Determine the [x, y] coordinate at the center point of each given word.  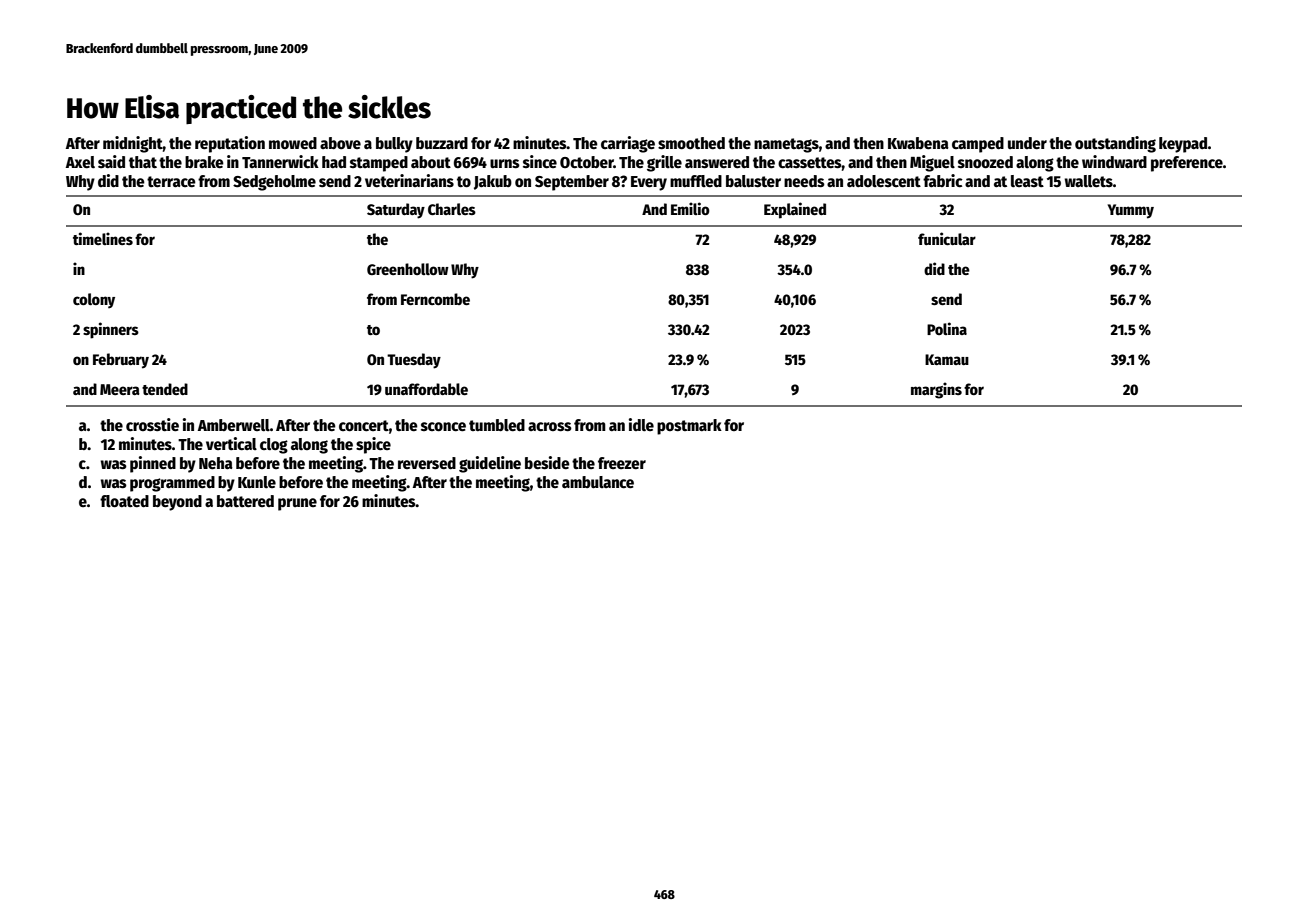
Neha [216, 463]
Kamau [947, 359]
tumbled [497, 425]
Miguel [932, 163]
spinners [111, 330]
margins [936, 390]
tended [165, 389]
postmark [689, 427]
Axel [80, 162]
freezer [622, 463]
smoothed [691, 143]
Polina [947, 328]
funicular [947, 238]
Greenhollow [408, 269]
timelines [103, 238]
